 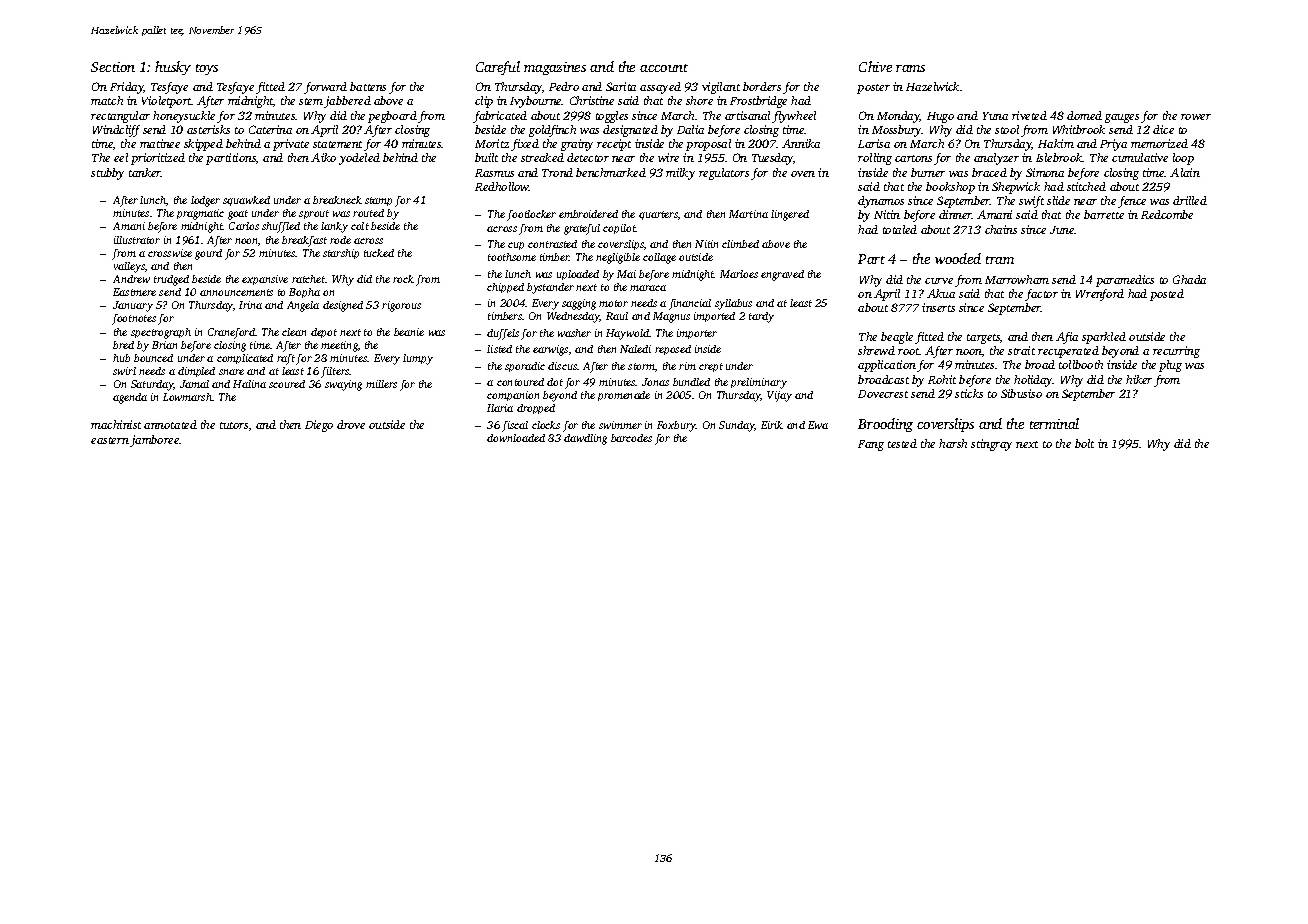 I want to click on importer, so click(x=697, y=334).
